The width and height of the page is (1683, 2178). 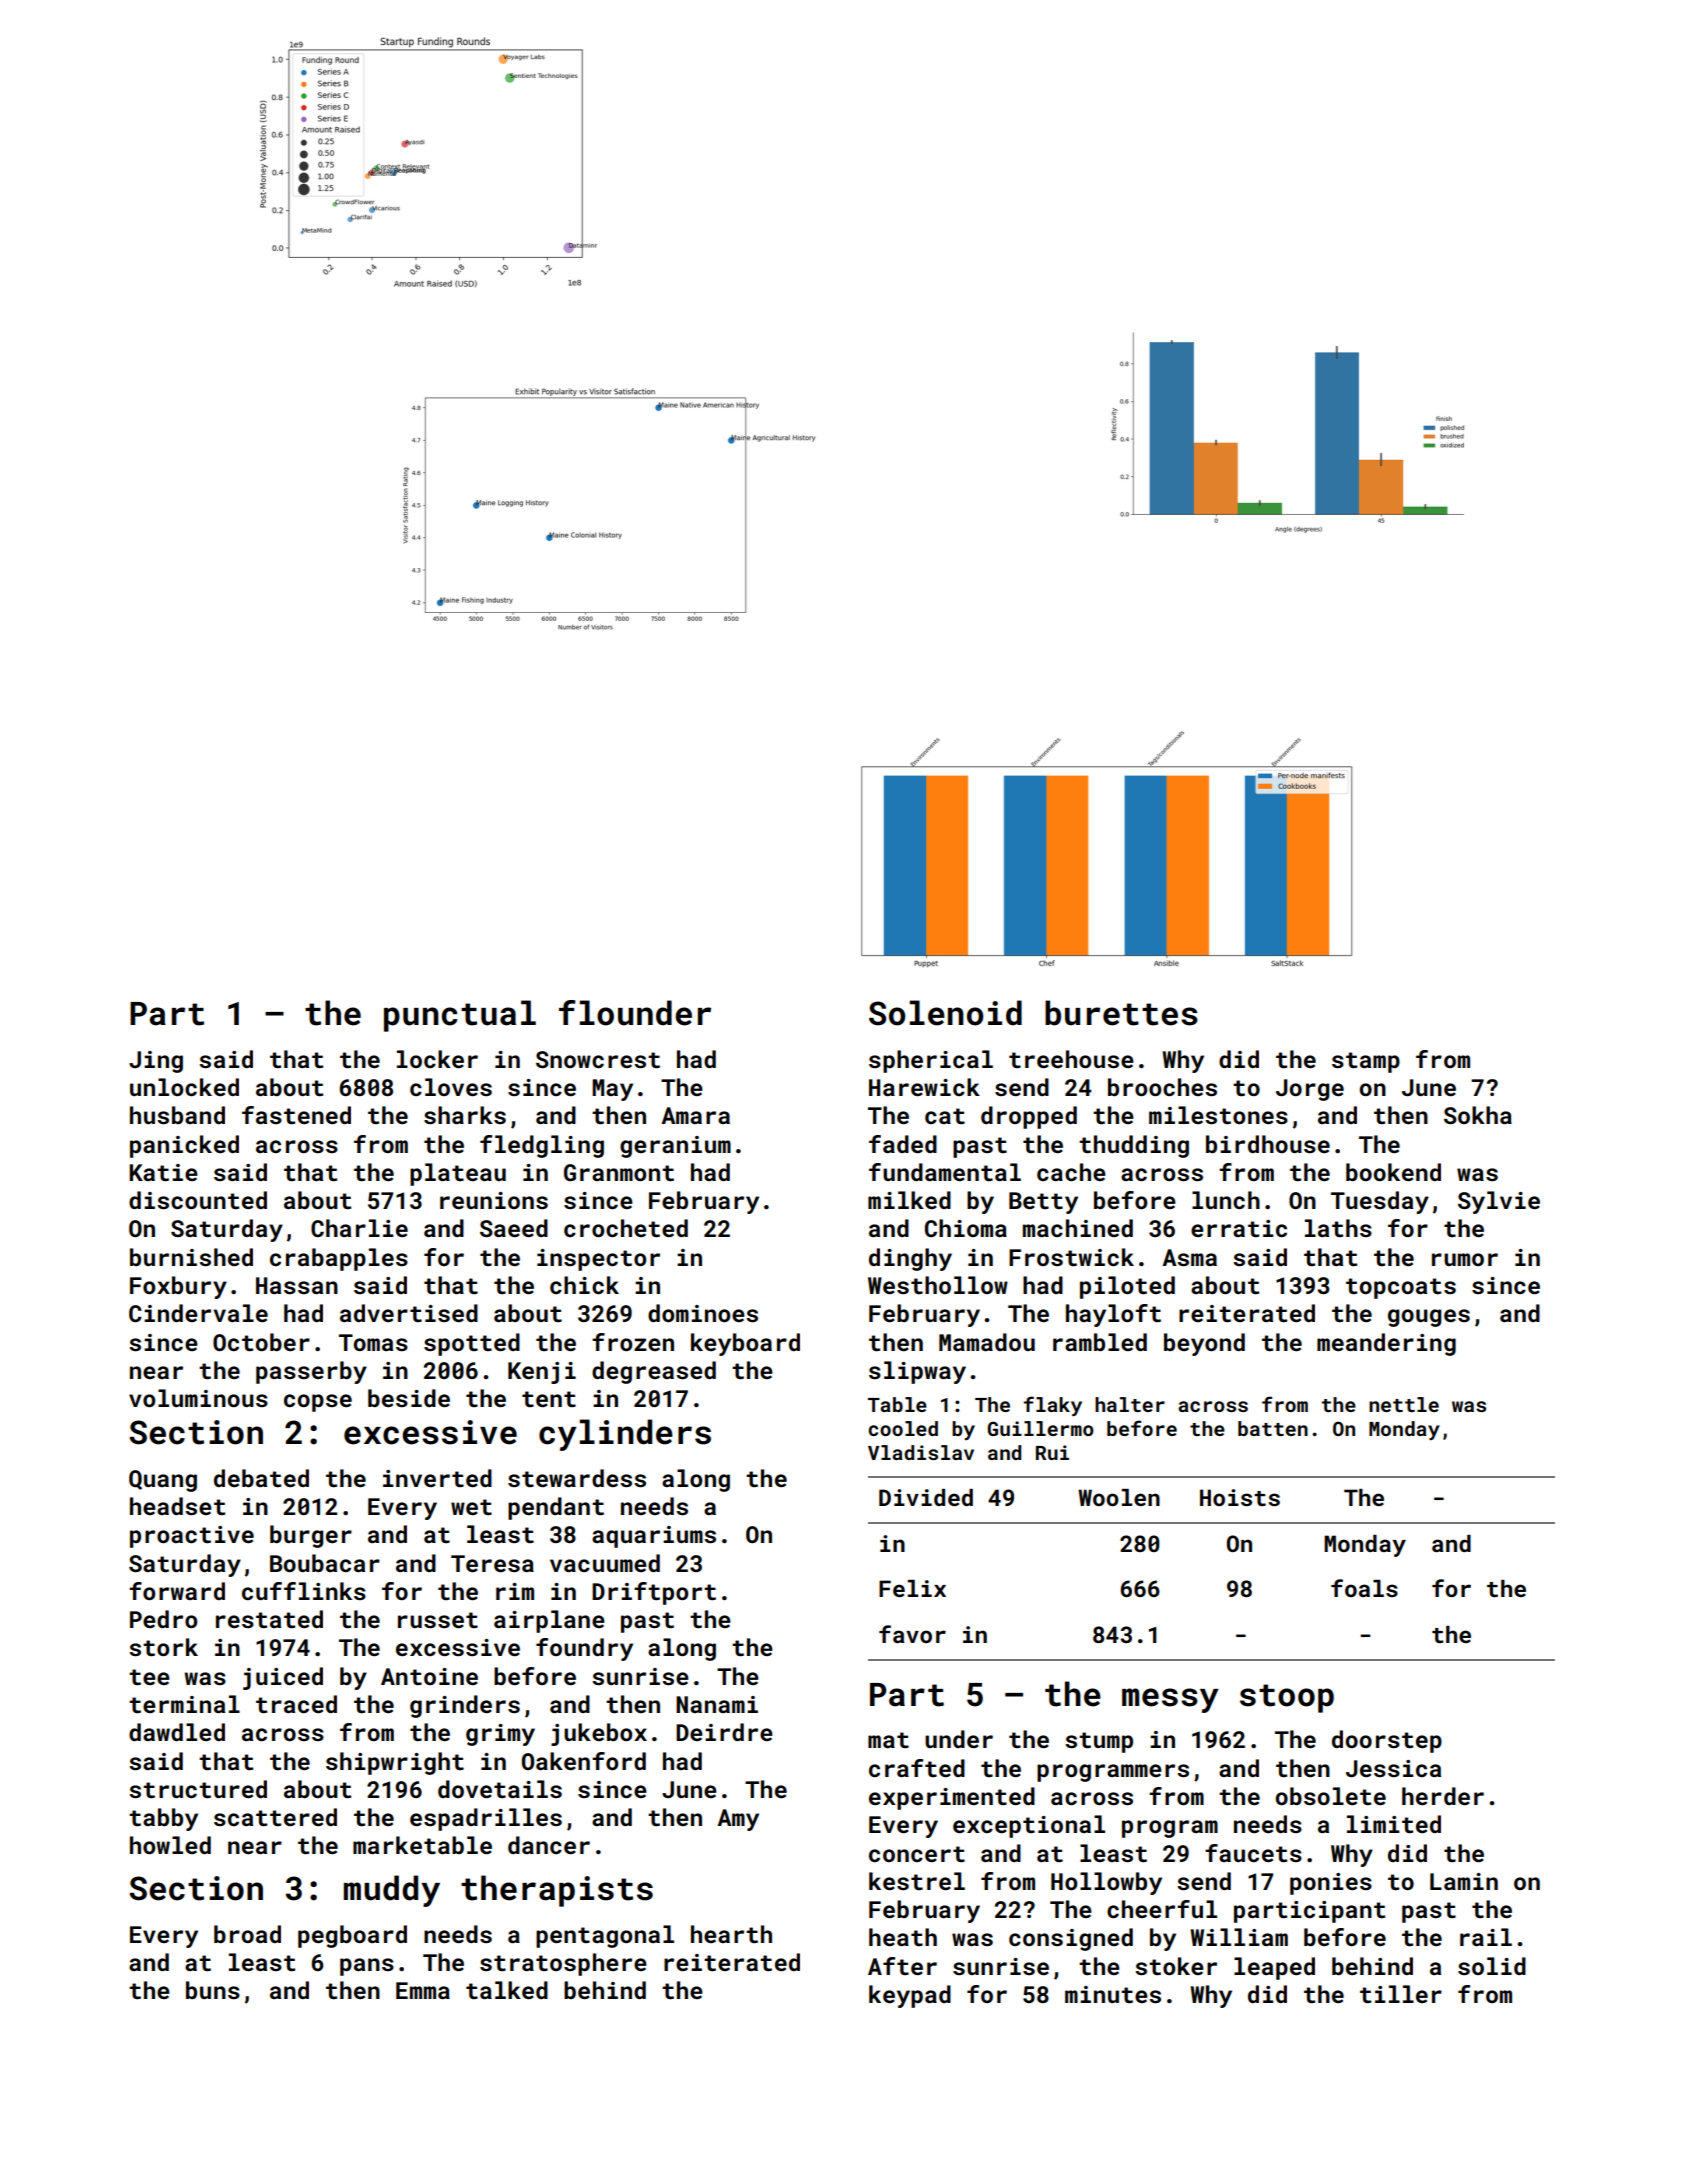 What do you see at coordinates (1486, 1937) in the page?
I see `rail` at bounding box center [1486, 1937].
